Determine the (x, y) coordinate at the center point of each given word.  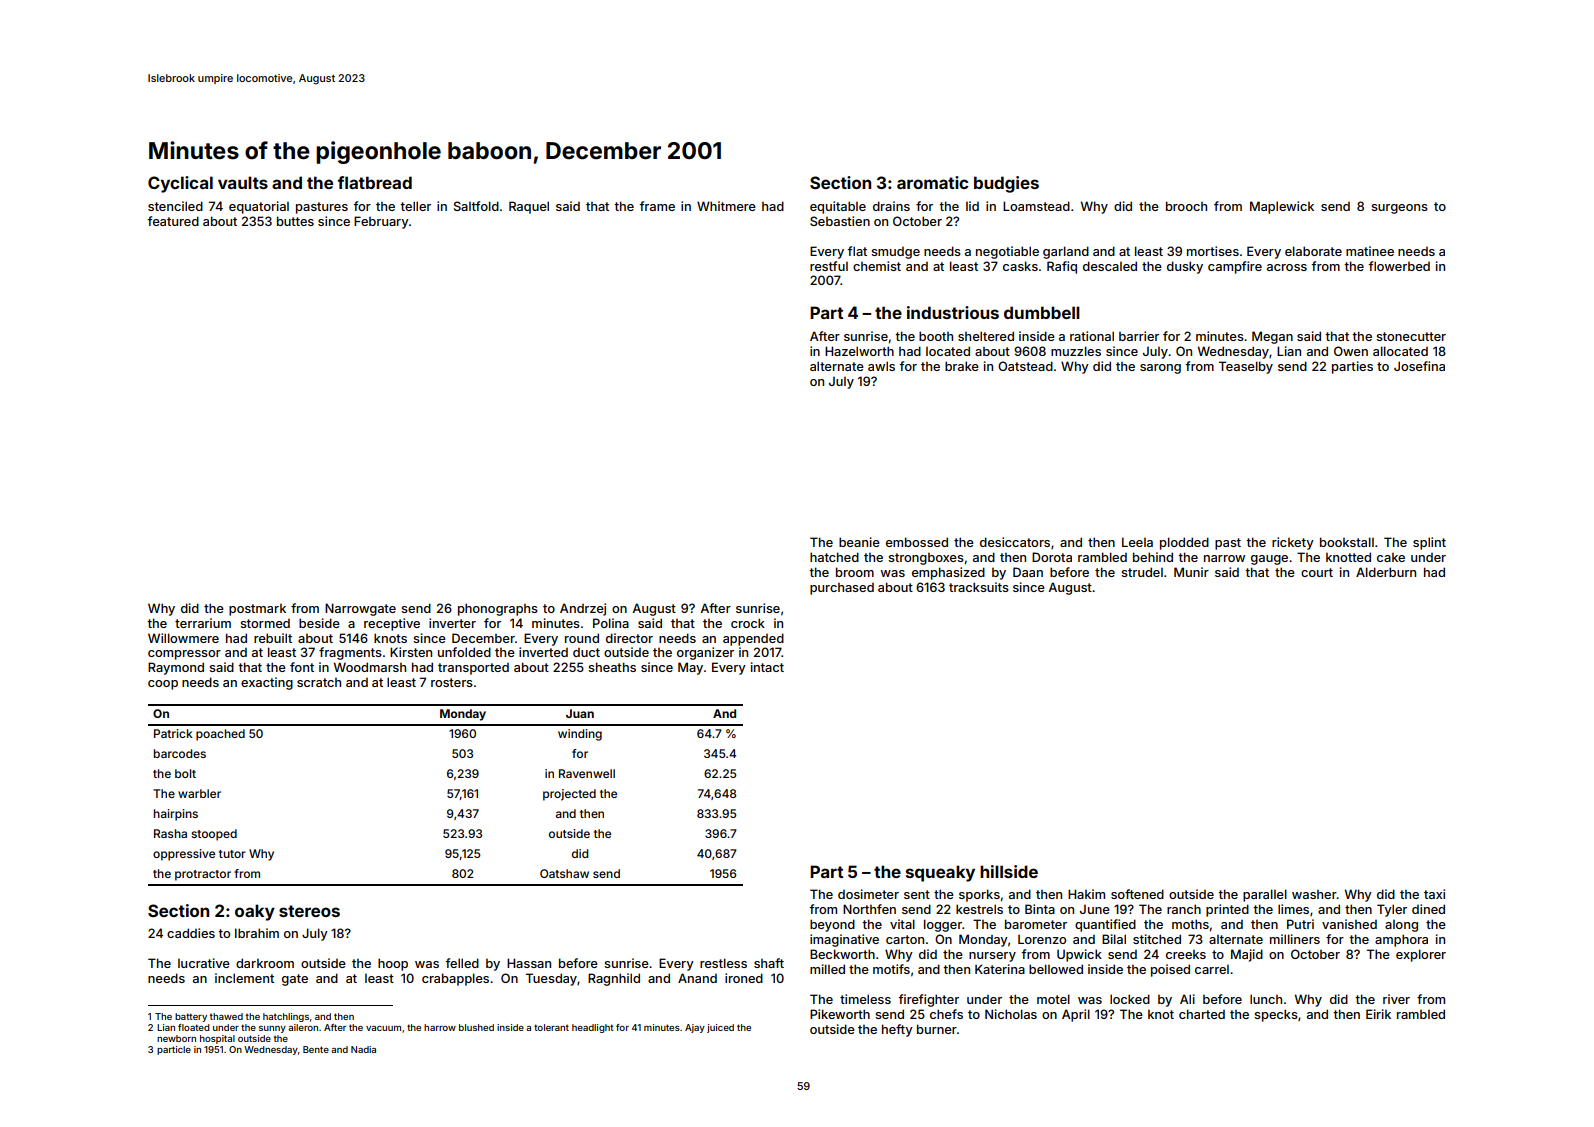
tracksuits (979, 587)
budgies (1006, 184)
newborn (176, 1038)
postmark (257, 610)
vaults (243, 182)
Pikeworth (840, 1014)
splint (1429, 543)
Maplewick (1282, 207)
